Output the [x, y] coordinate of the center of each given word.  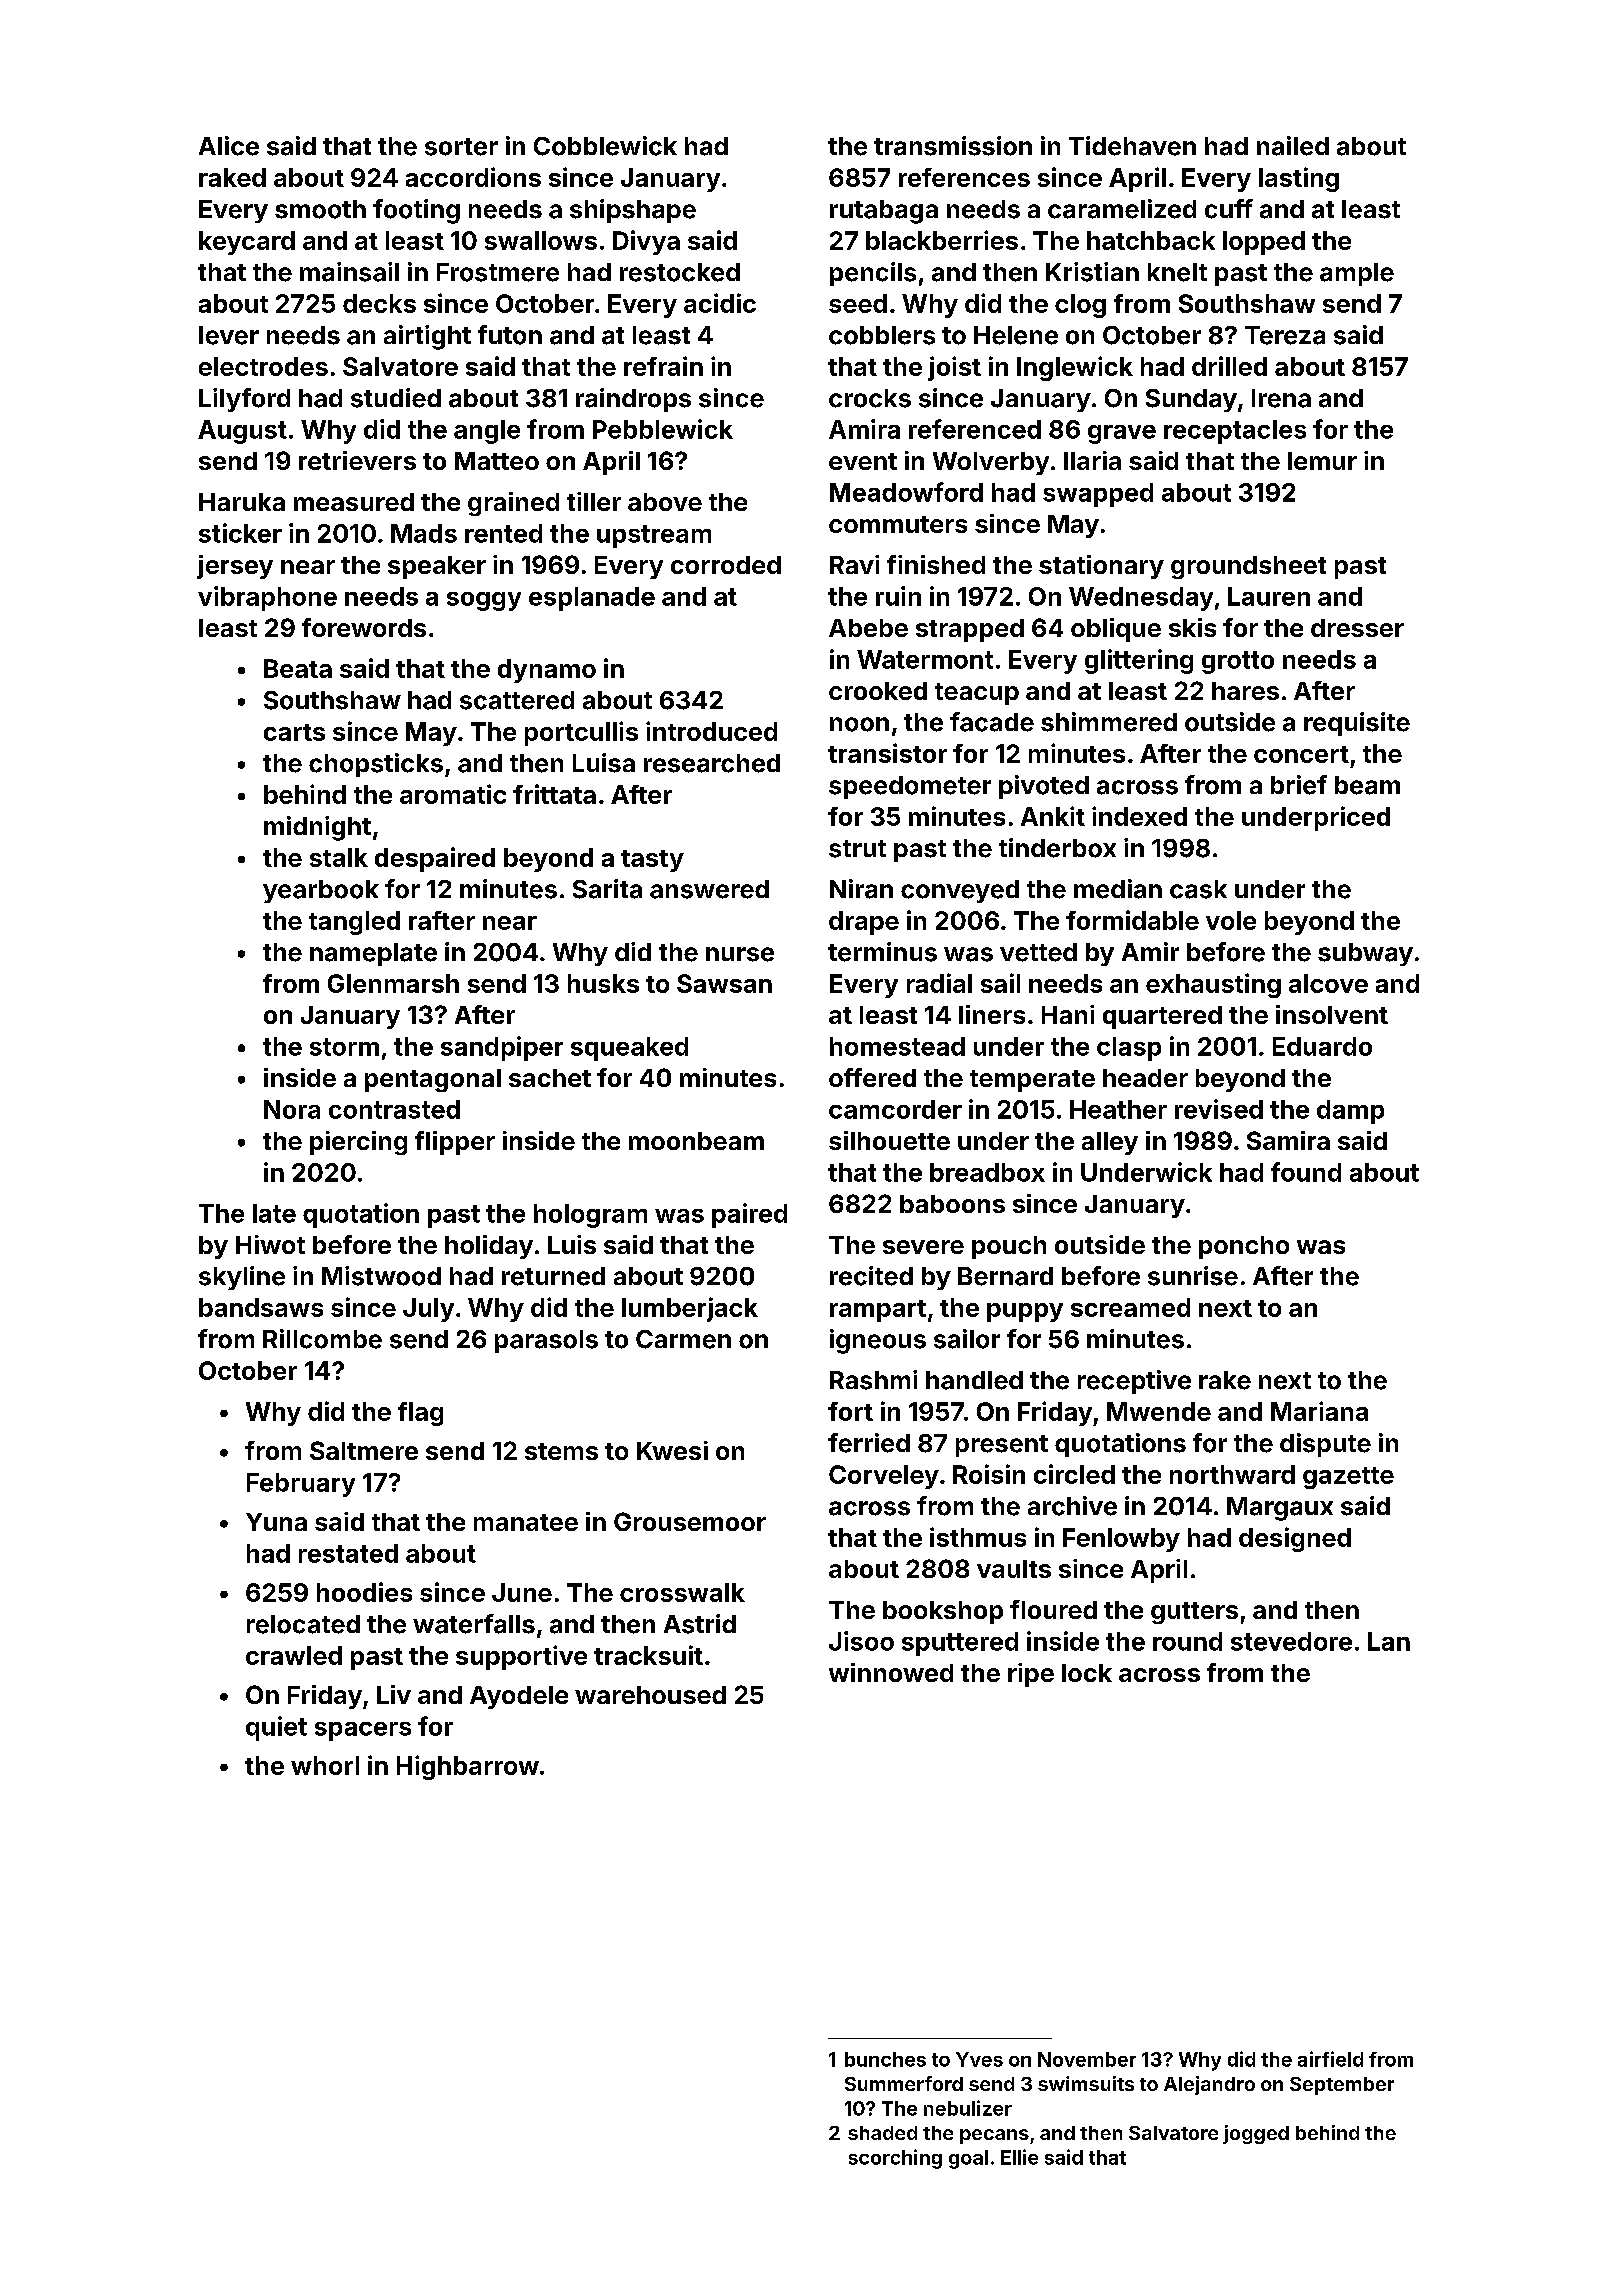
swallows [541, 240]
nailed [1293, 146]
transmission [953, 146]
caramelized [1122, 209]
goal [968, 2159]
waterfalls [474, 1624]
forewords [364, 627]
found [1306, 1172]
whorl [325, 1765]
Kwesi [672, 1450]
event [863, 461]
